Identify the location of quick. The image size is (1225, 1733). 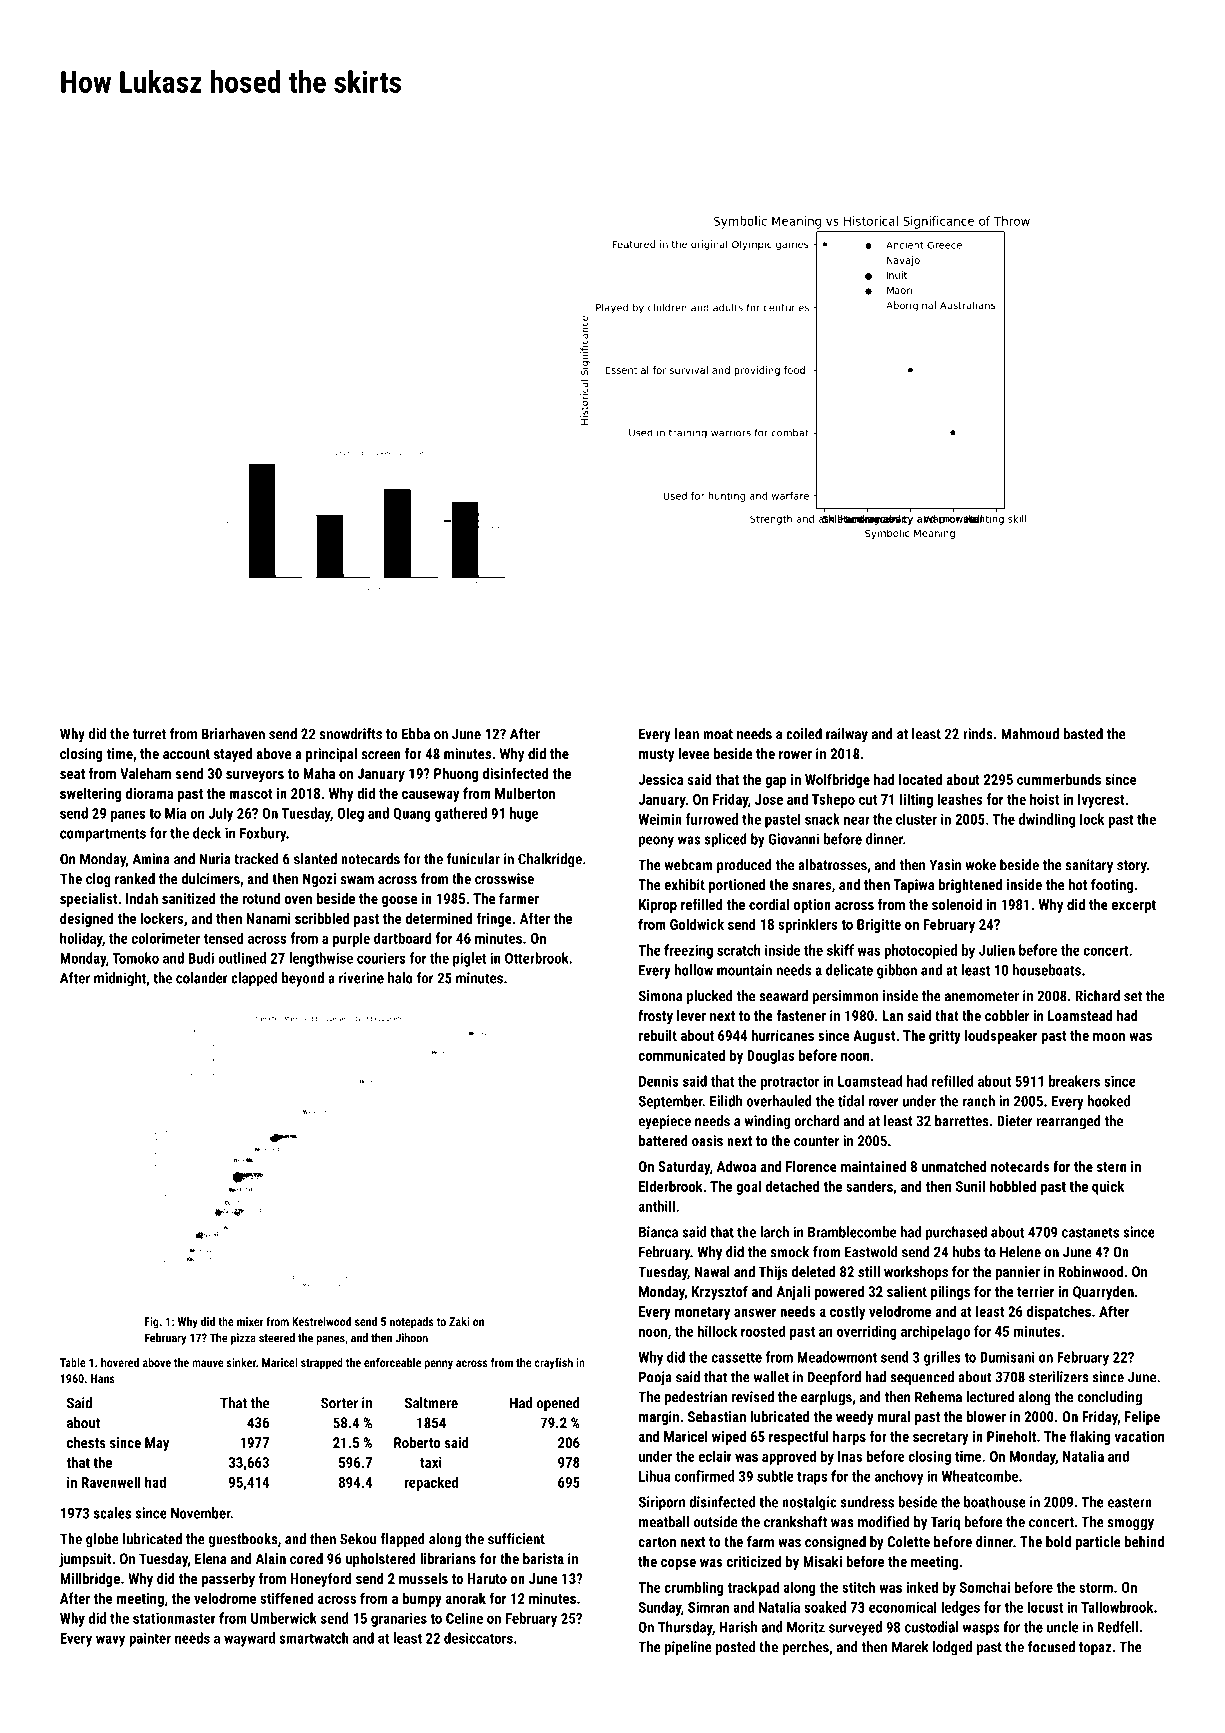
(1108, 1187).
